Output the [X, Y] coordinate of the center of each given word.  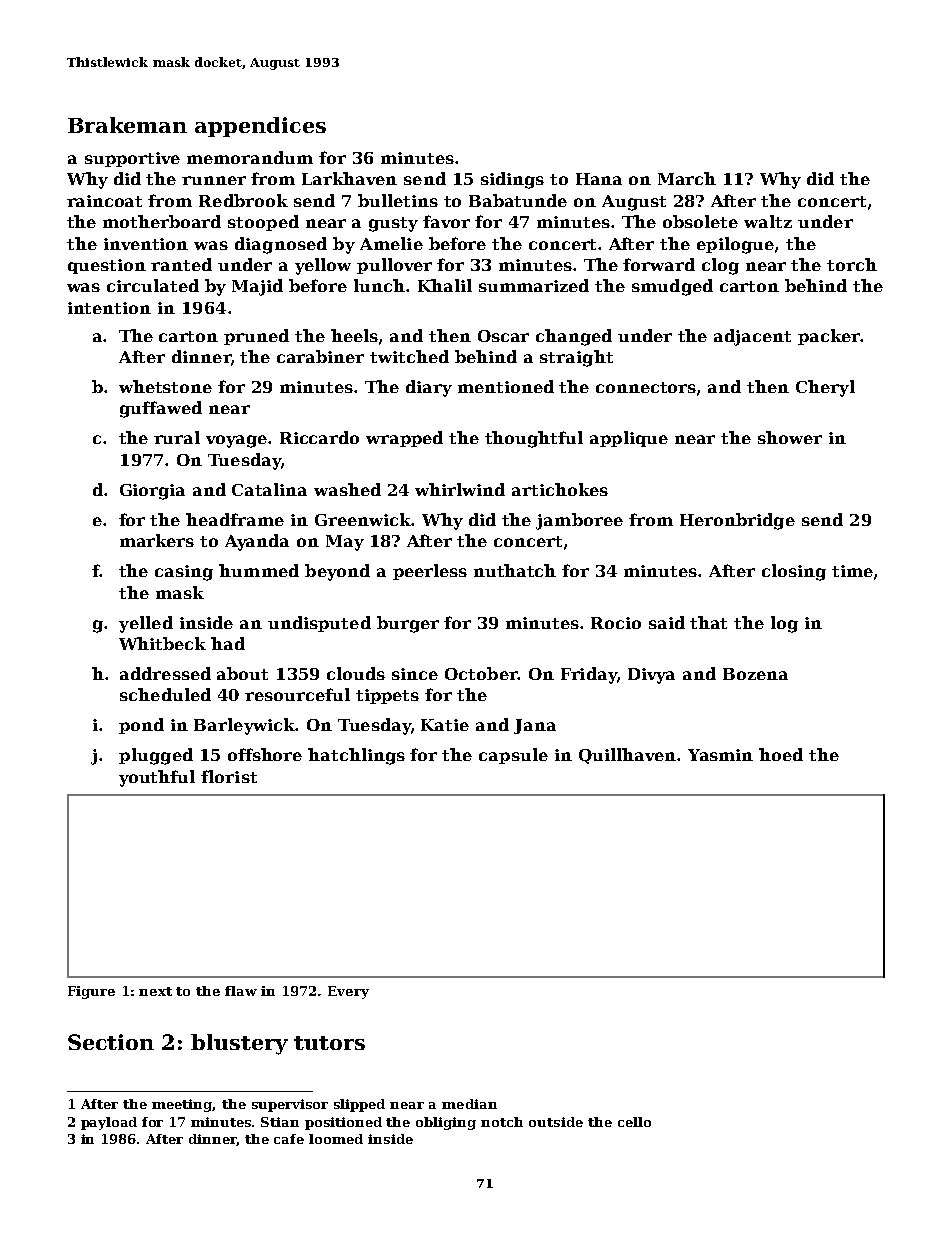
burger [408, 624]
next [155, 991]
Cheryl [825, 388]
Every [348, 992]
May [345, 543]
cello [634, 1122]
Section [111, 1042]
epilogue [735, 245]
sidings [512, 180]
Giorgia [152, 492]
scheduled [165, 694]
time [852, 571]
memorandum [250, 157]
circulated [153, 285]
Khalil [445, 285]
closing [794, 572]
